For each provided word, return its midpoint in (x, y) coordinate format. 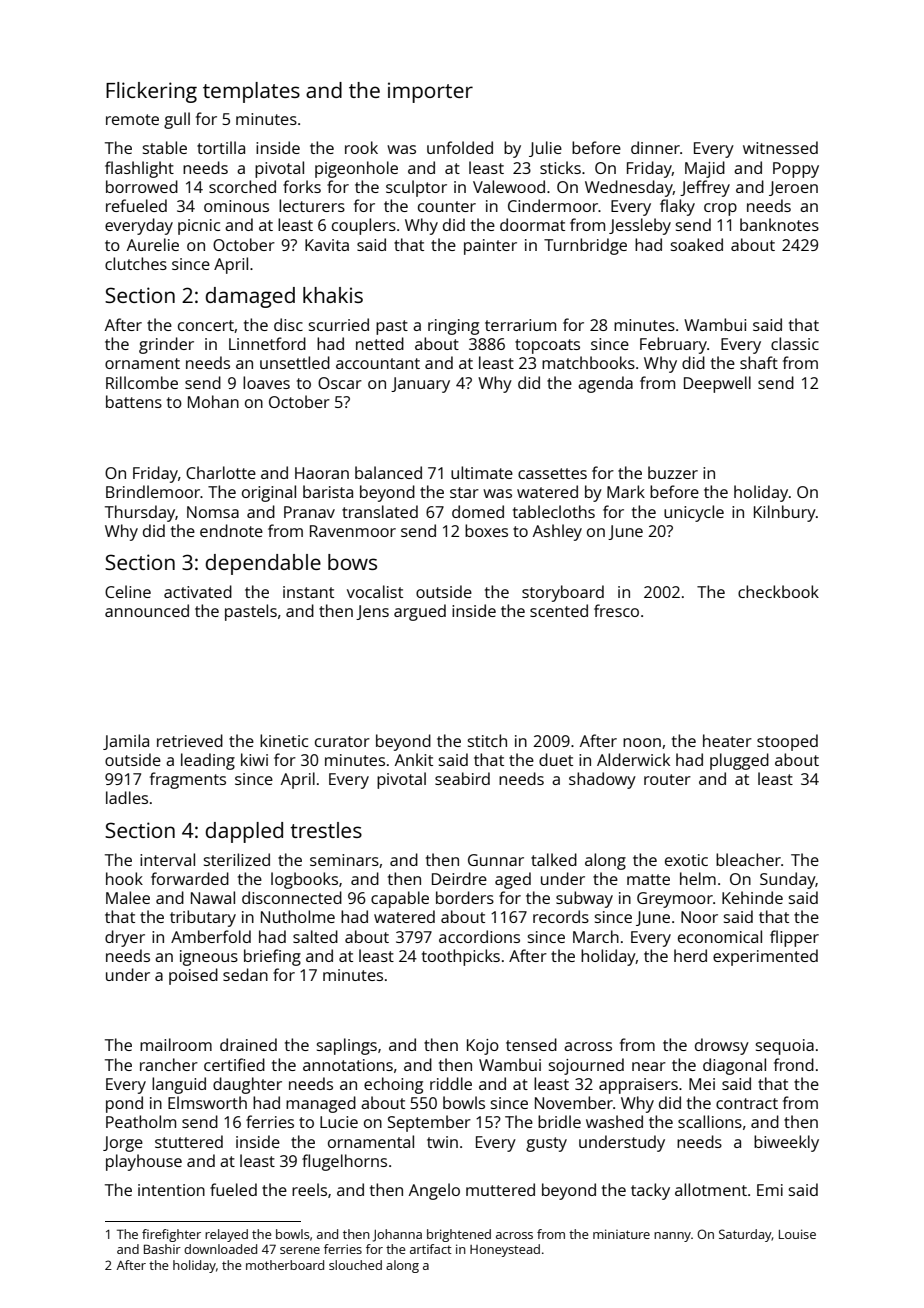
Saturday (745, 1235)
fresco (616, 610)
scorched (242, 186)
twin (442, 1142)
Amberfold (211, 936)
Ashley (557, 532)
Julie (545, 149)
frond (794, 1064)
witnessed (780, 147)
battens (134, 401)
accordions (479, 936)
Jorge (123, 1144)
